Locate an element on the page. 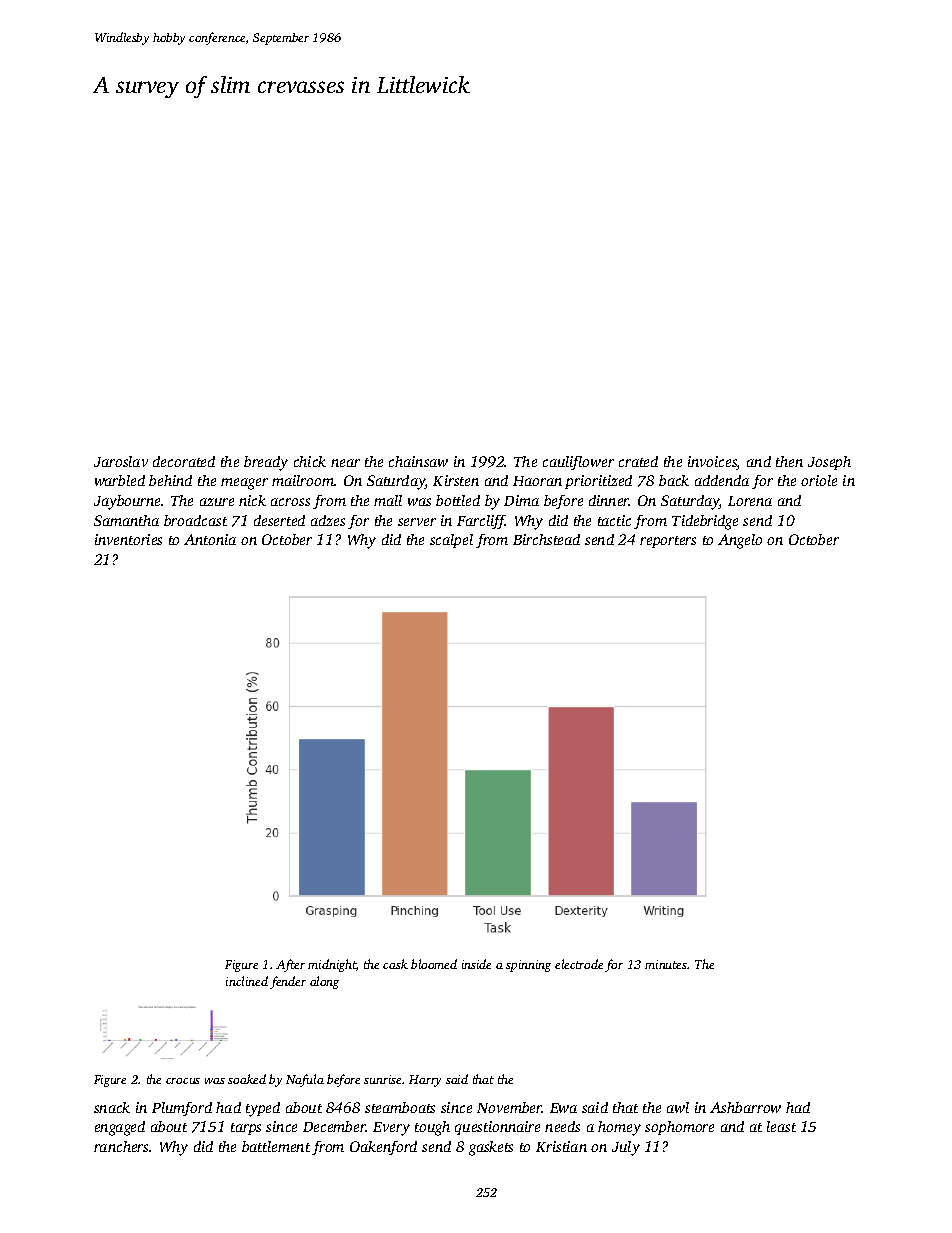  Antonia is located at coordinates (210, 539).
